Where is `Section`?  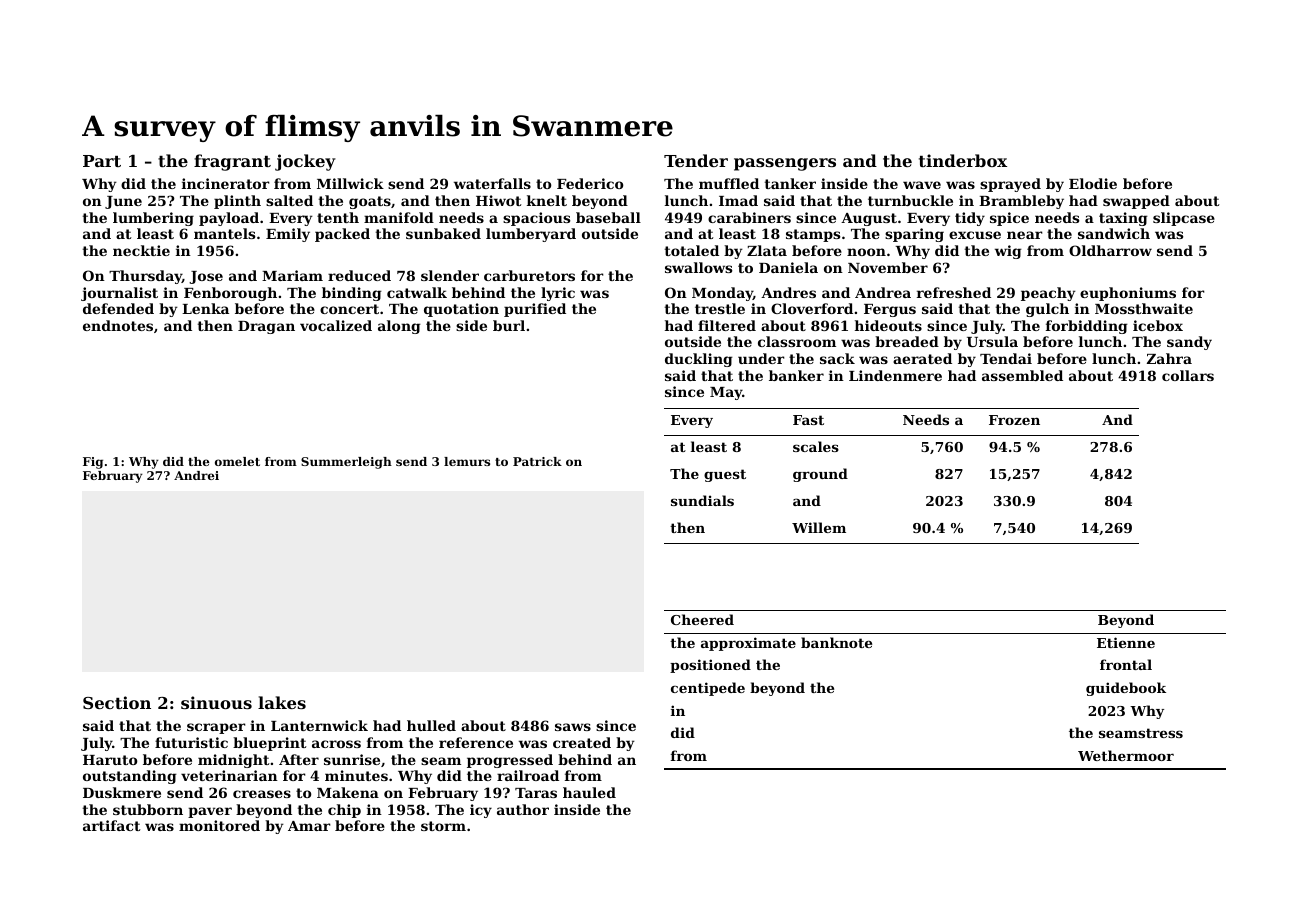
Section is located at coordinates (117, 702).
